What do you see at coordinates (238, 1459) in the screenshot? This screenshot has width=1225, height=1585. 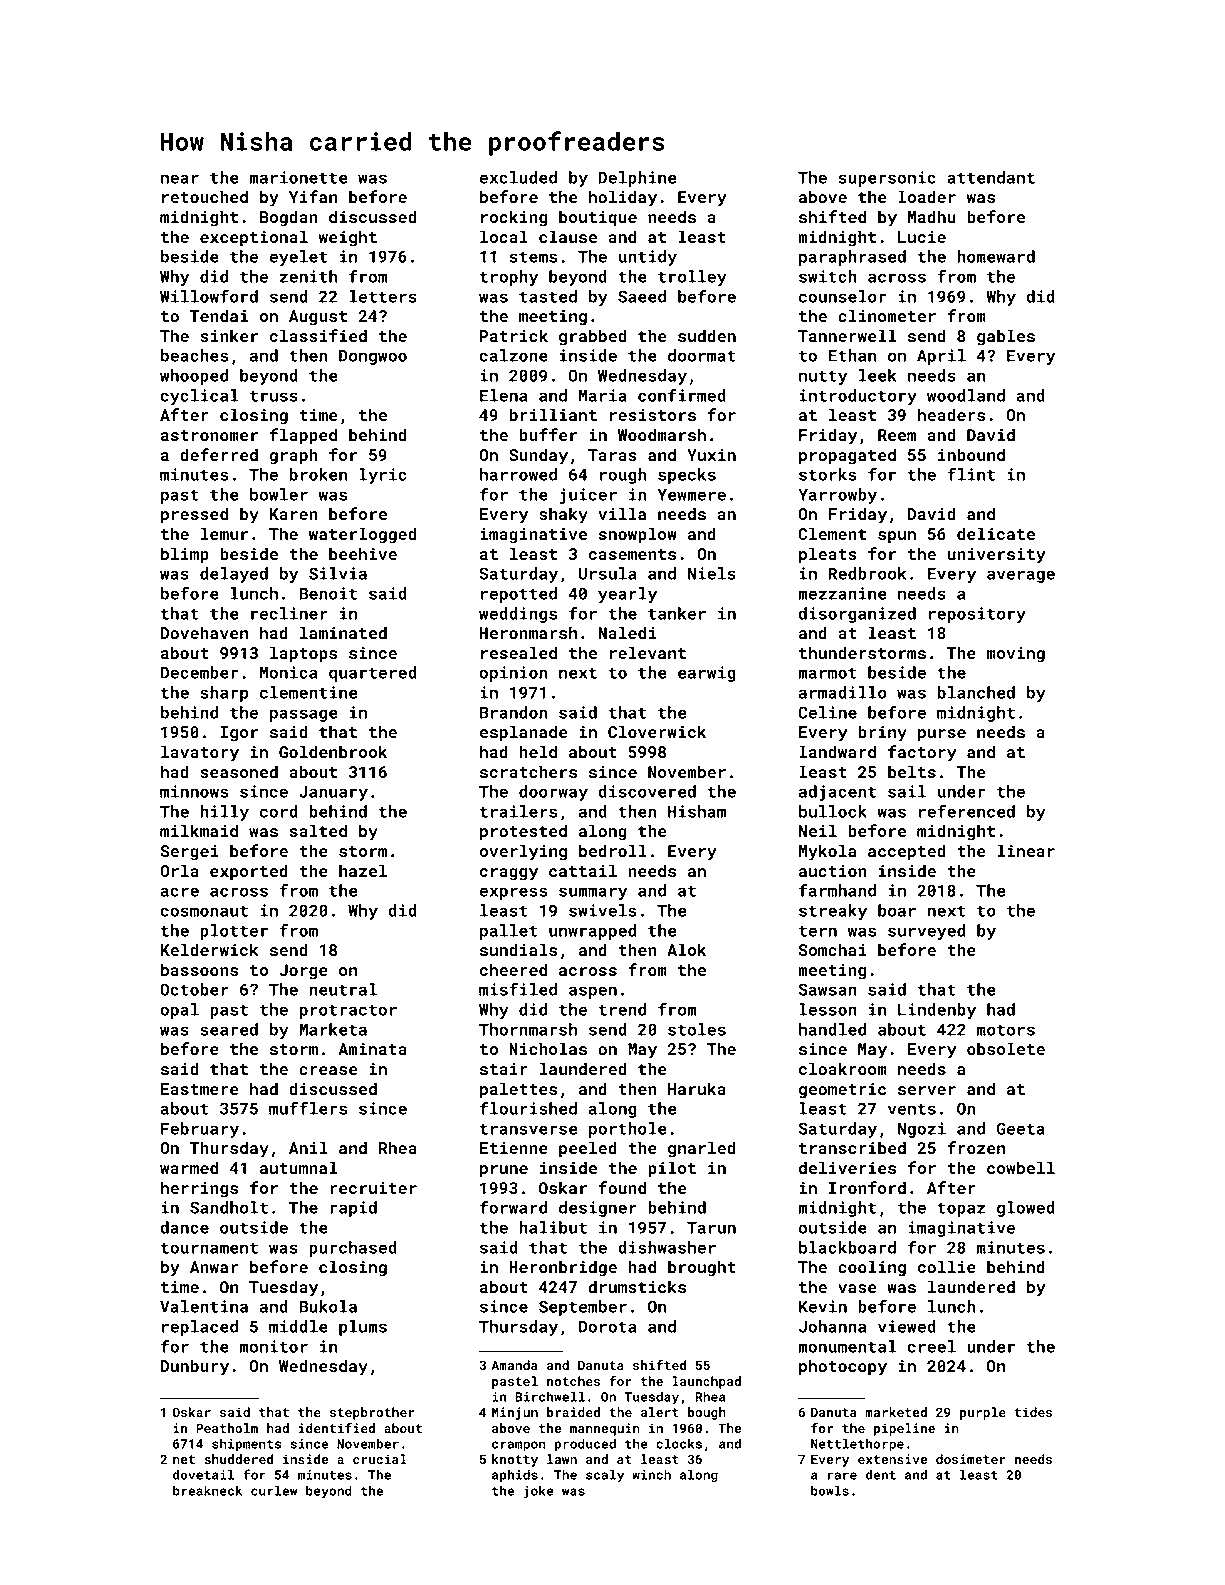 I see `shuddered` at bounding box center [238, 1459].
